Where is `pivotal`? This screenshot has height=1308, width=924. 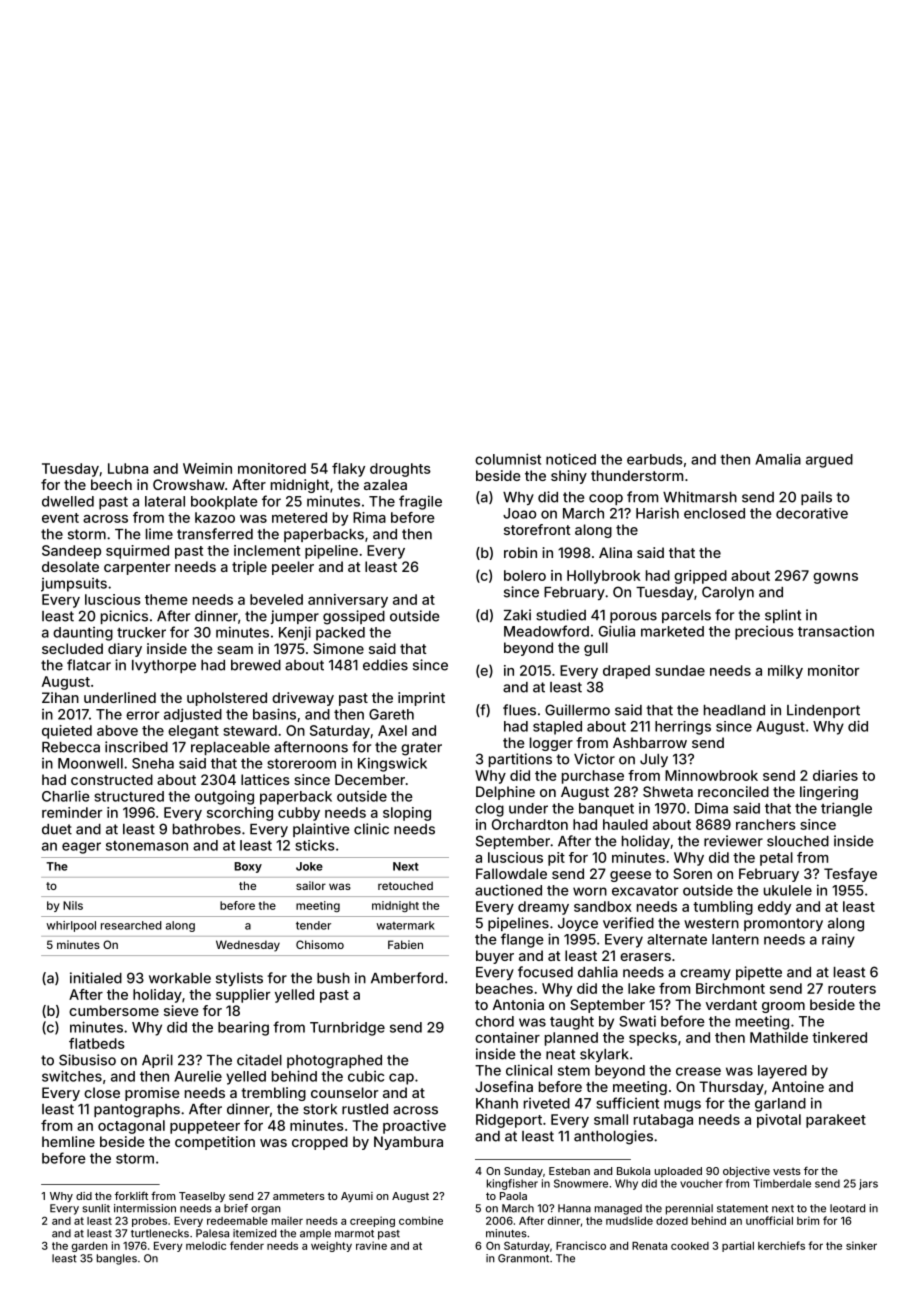
pivotal is located at coordinates (779, 1121).
